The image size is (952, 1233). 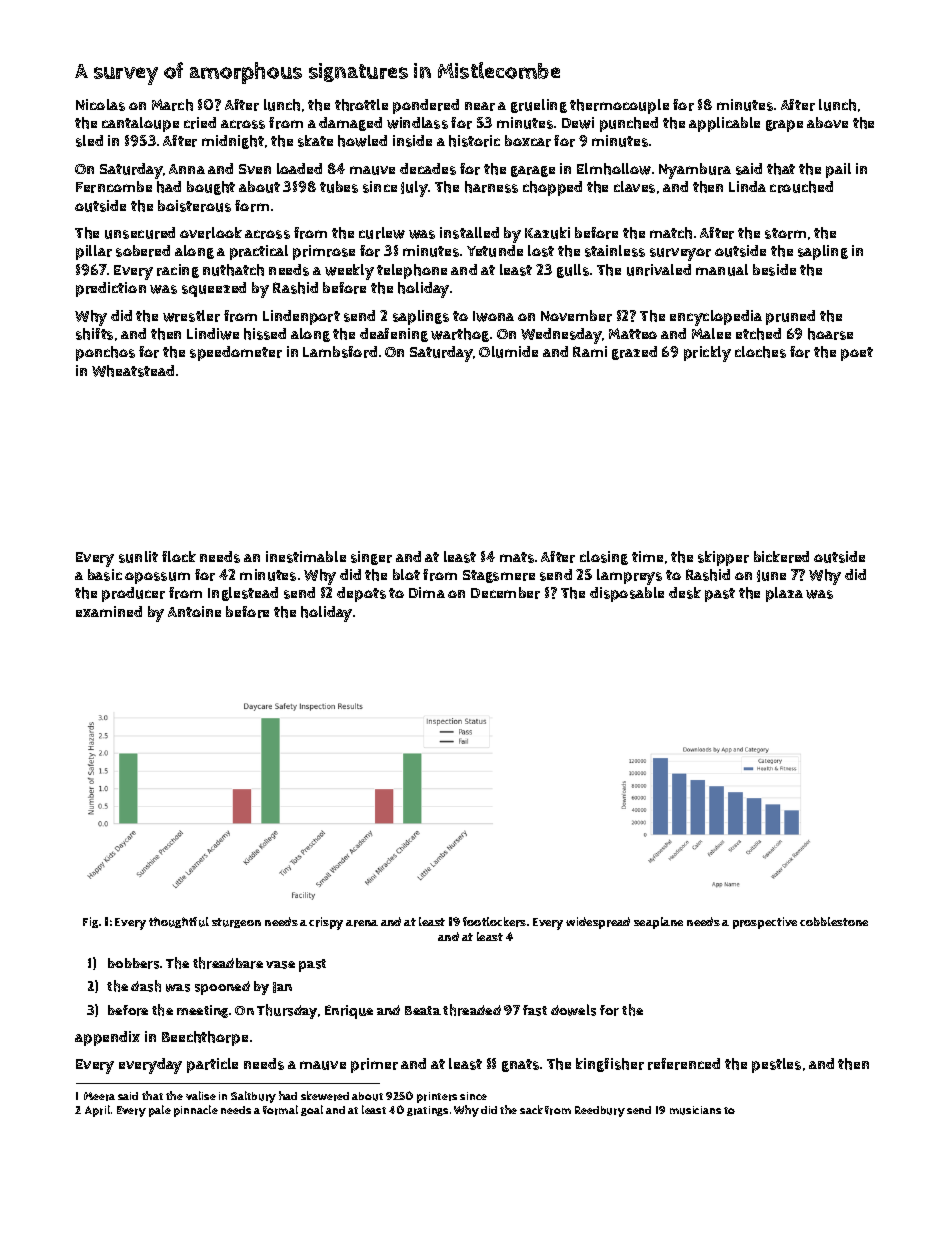 I want to click on cobblestone, so click(x=834, y=921).
